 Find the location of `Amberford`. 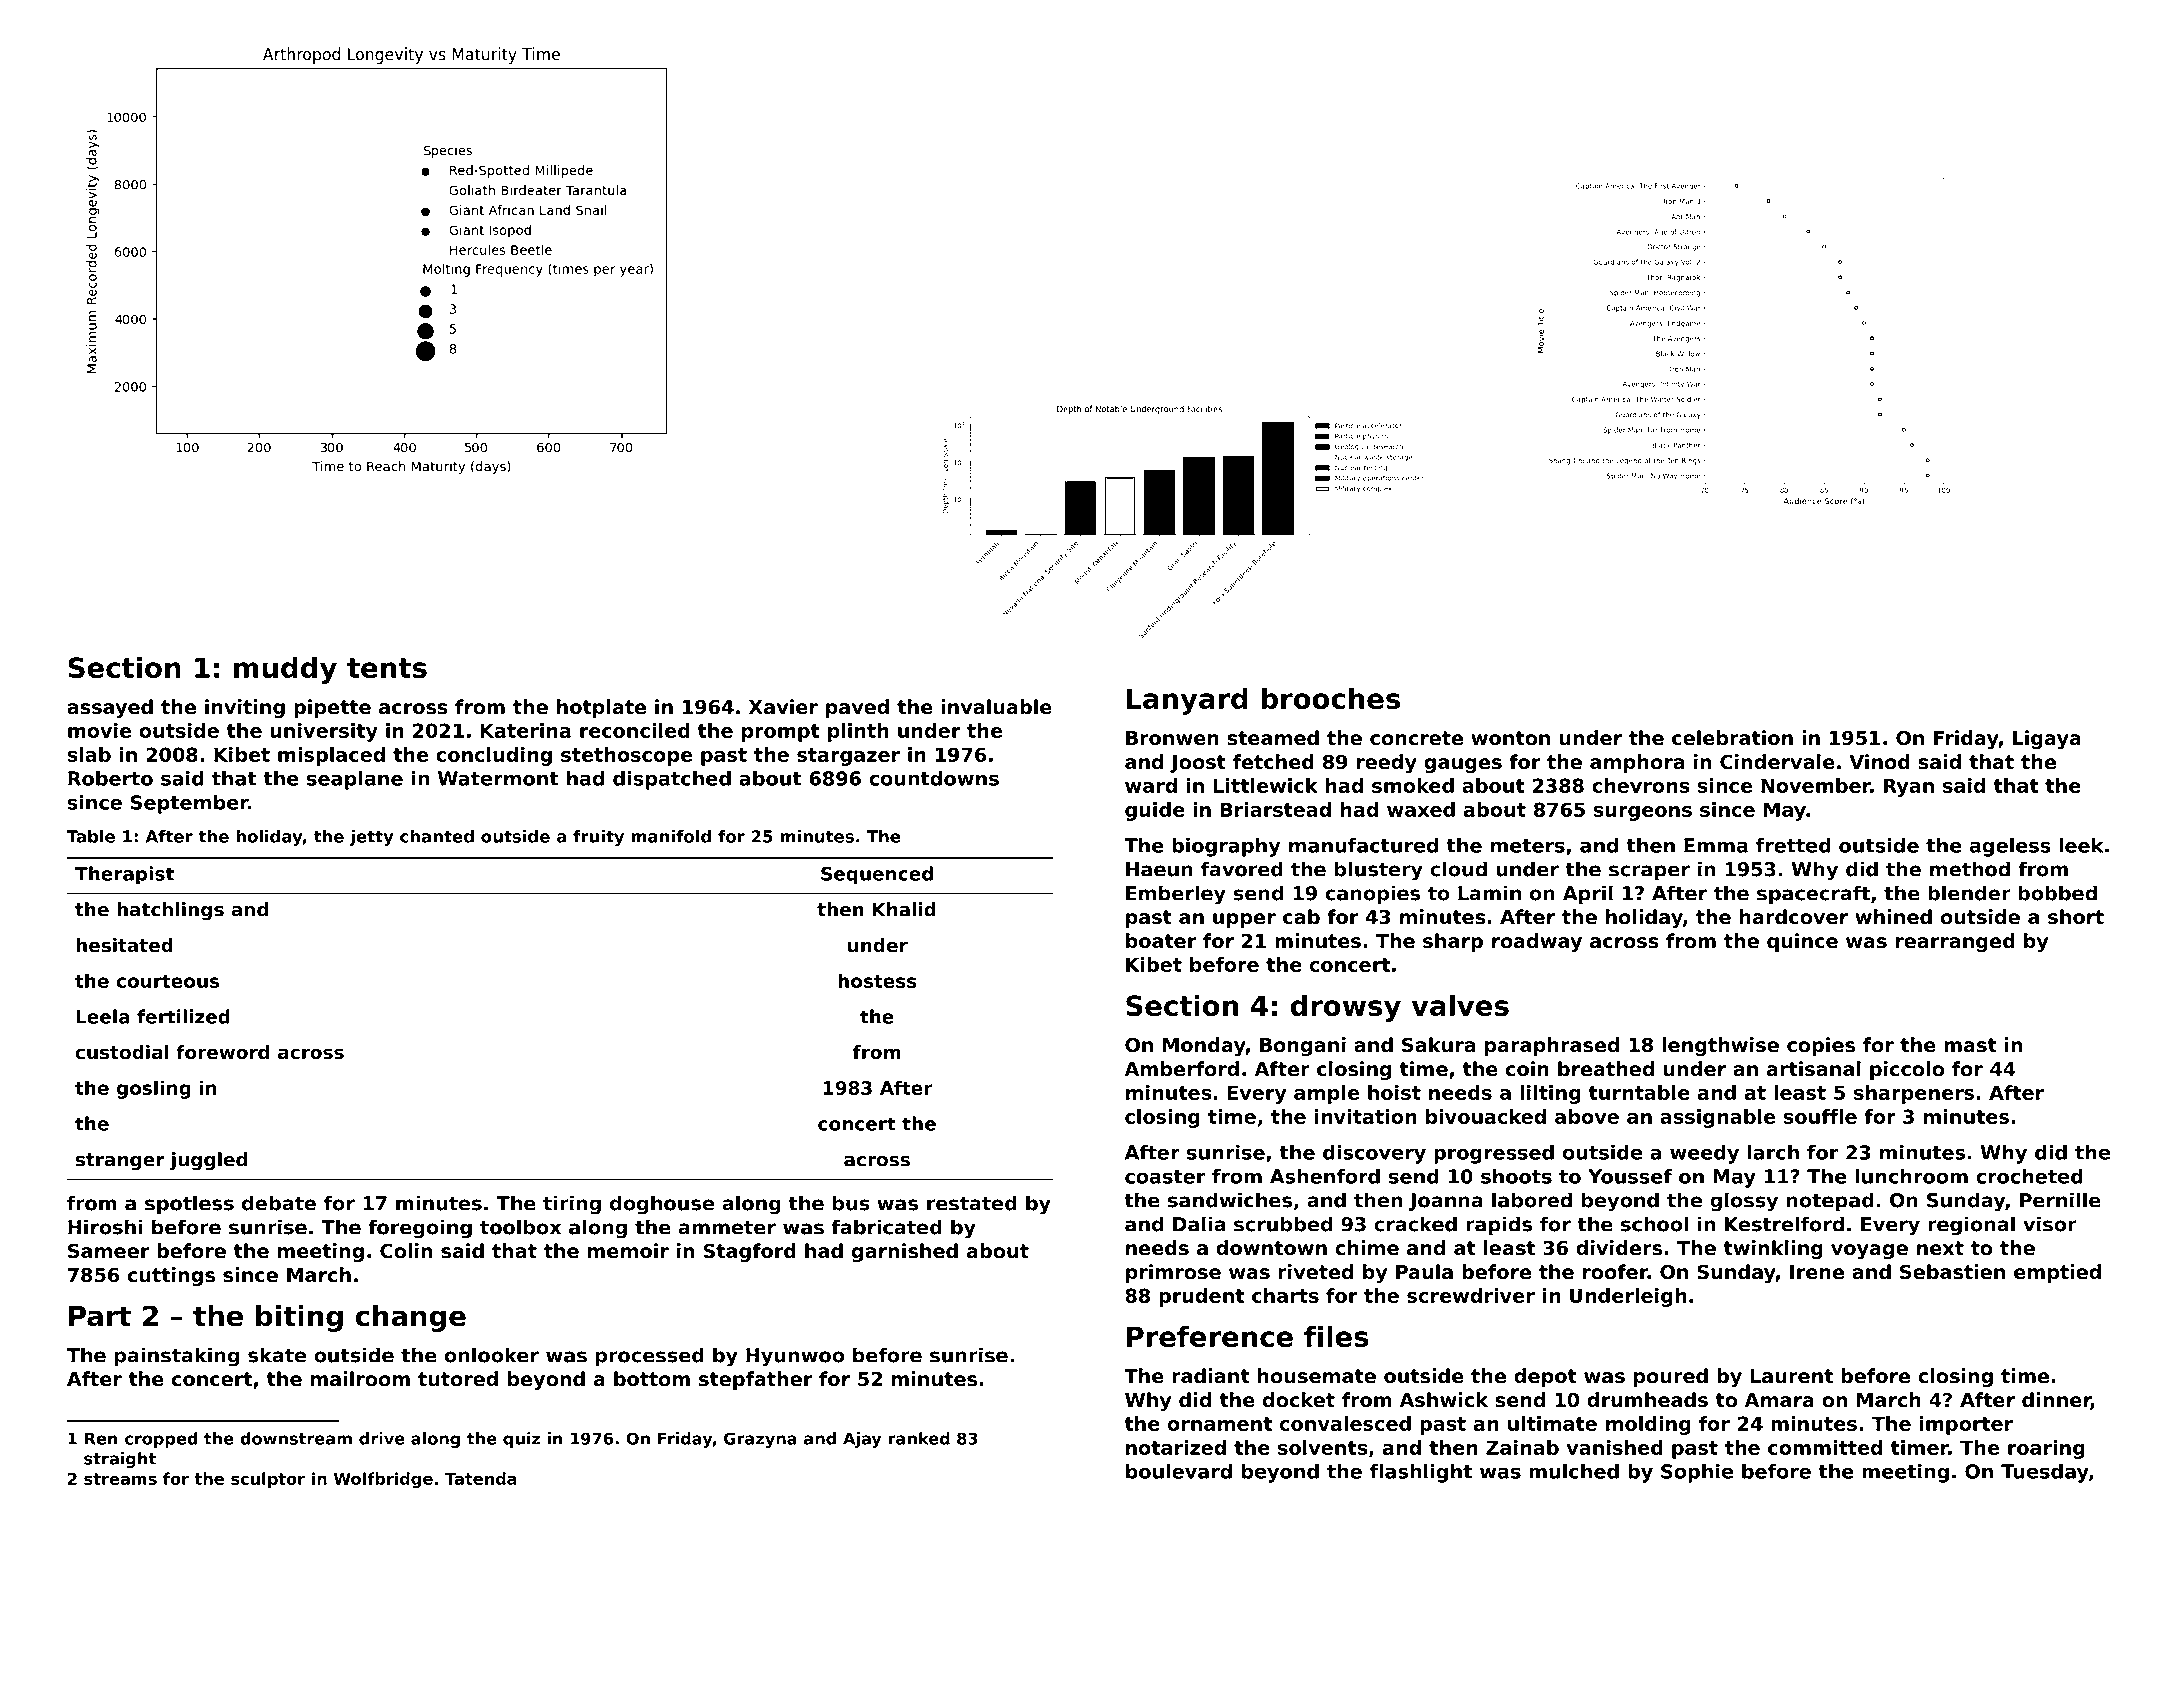

Amberford is located at coordinates (1182, 1069).
